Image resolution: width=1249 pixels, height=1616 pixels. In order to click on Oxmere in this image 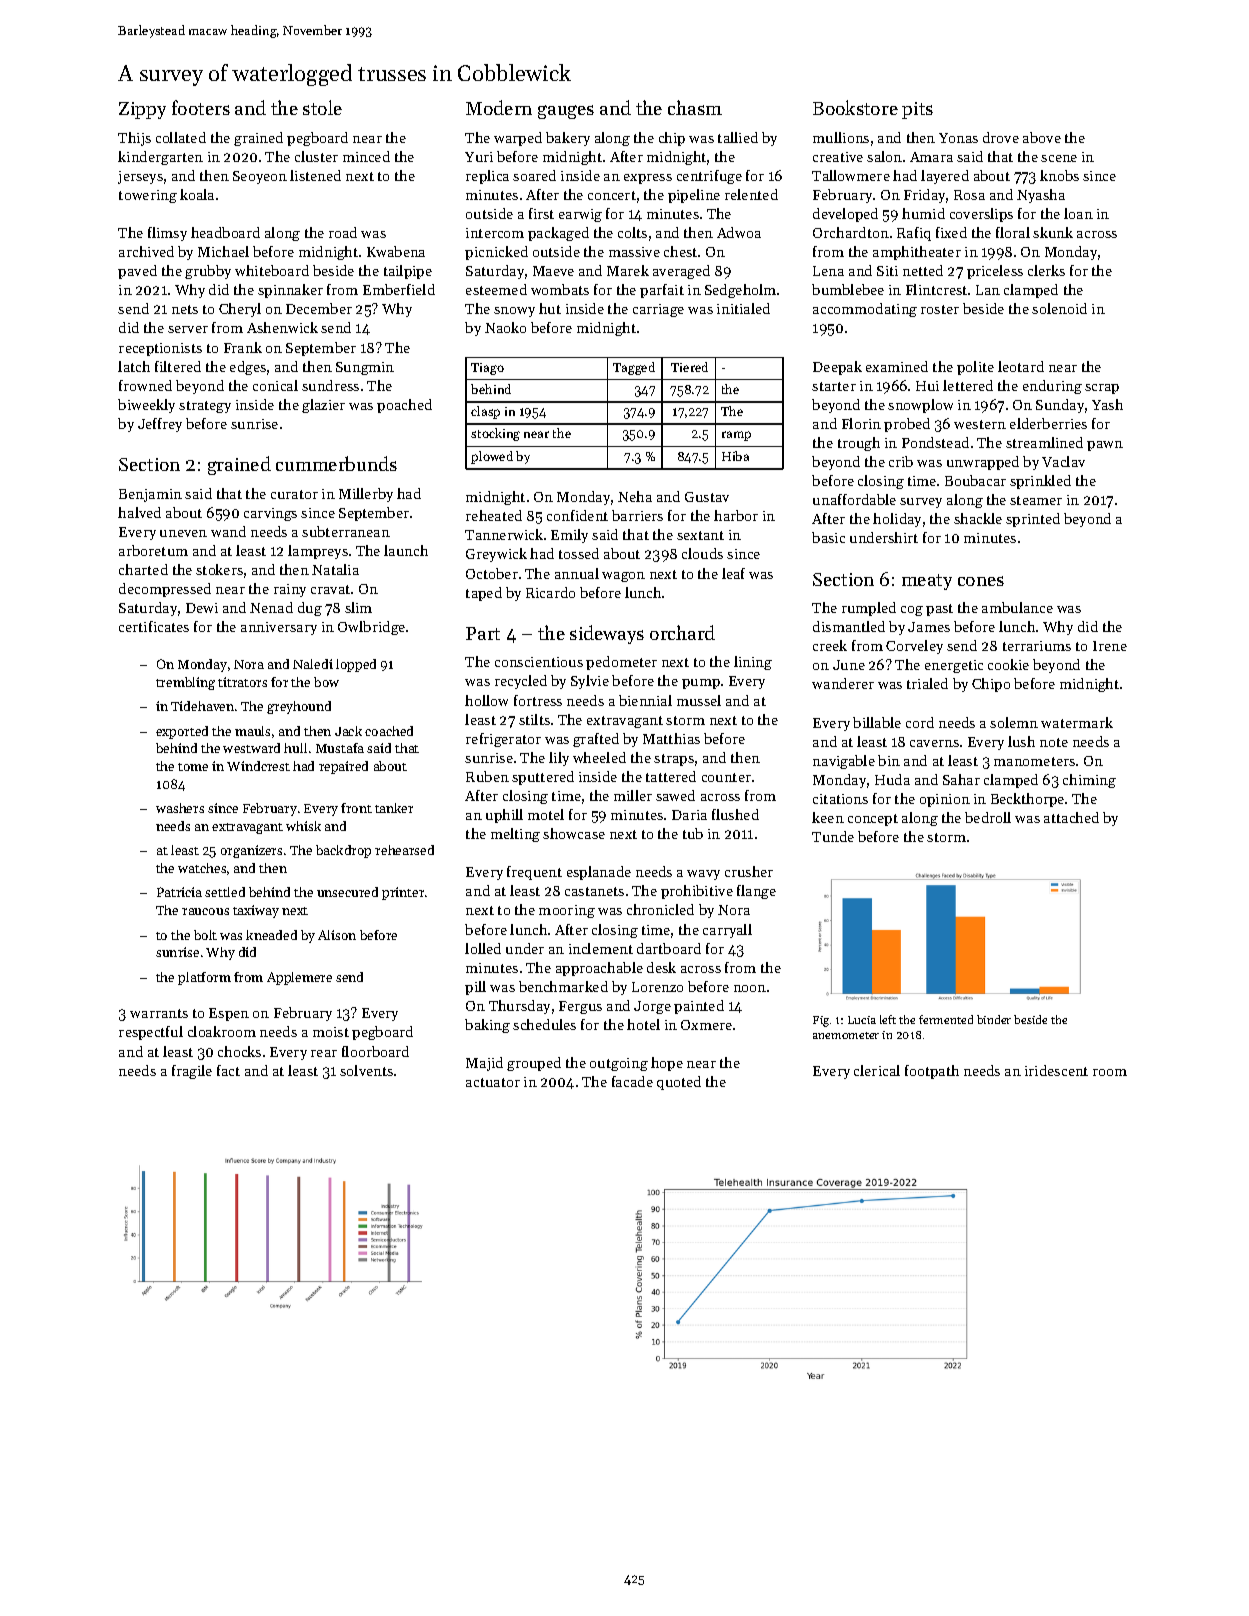, I will do `click(706, 1025)`.
